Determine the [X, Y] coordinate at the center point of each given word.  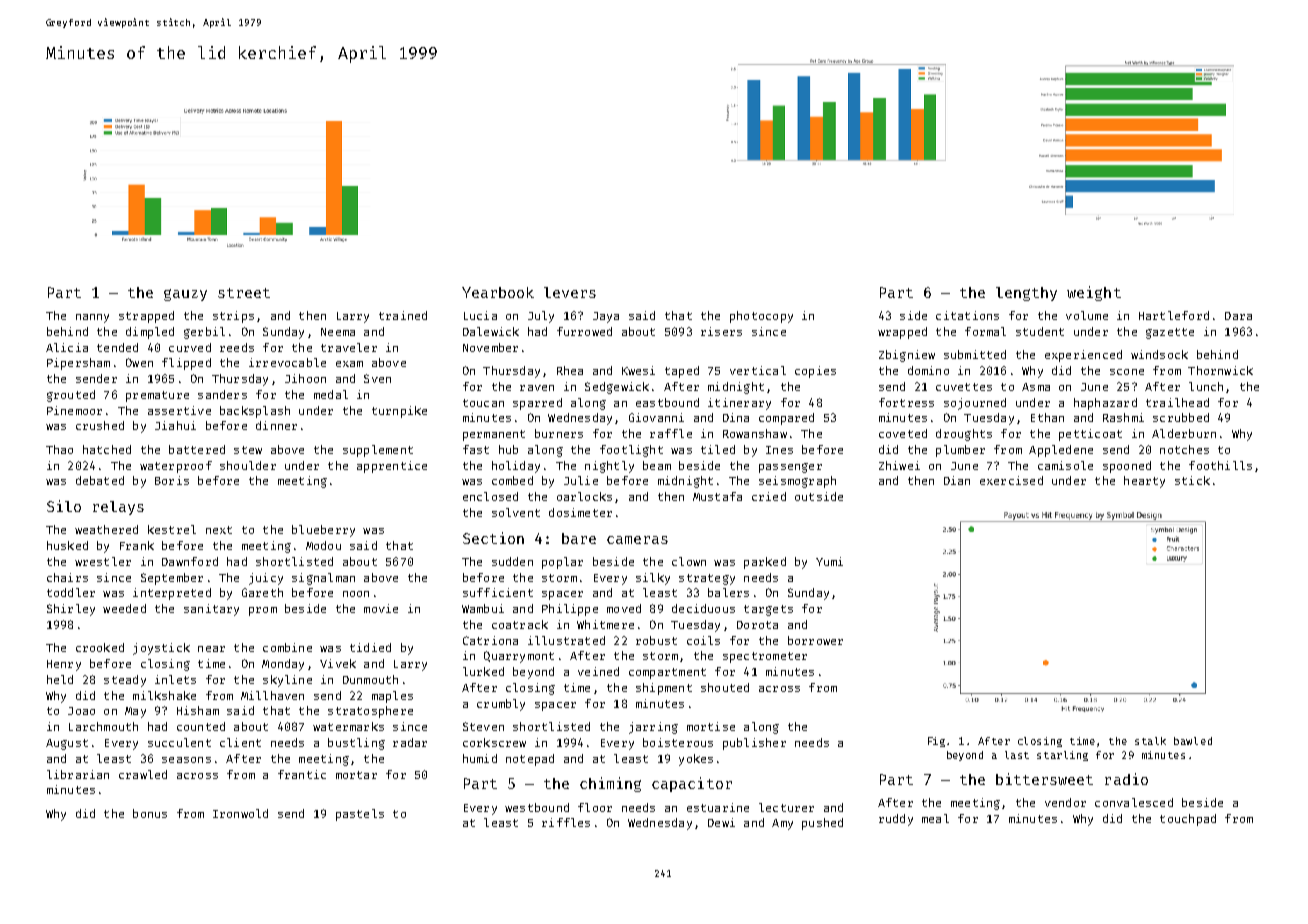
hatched [107, 449]
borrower [815, 640]
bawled [1193, 741]
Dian [957, 480]
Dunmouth [370, 679]
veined [598, 671]
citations [967, 315]
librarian [78, 774]
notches [1184, 449]
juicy [266, 579]
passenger [790, 468]
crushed [100, 425]
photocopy [761, 317]
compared [786, 419]
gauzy [185, 295]
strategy [707, 579]
